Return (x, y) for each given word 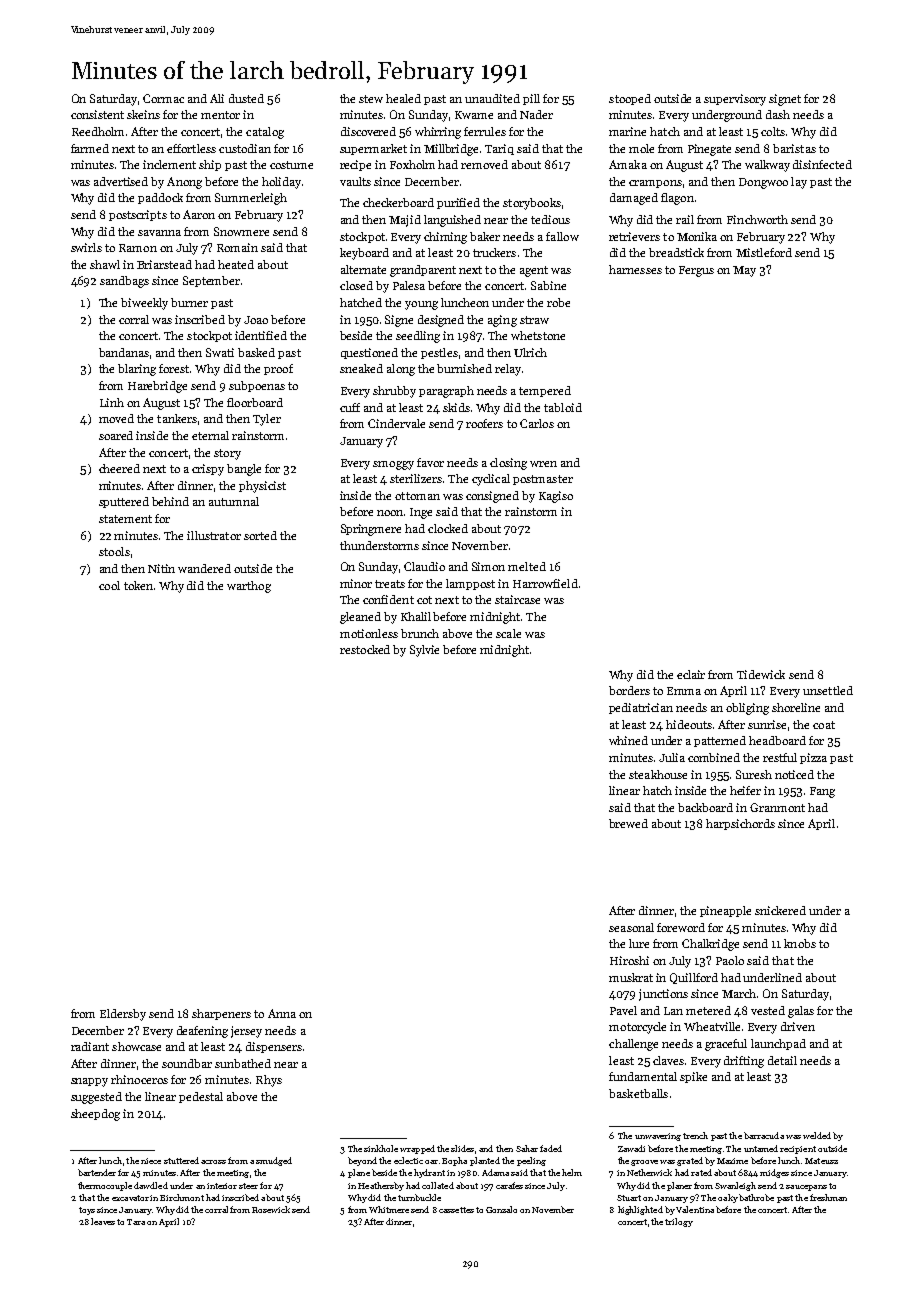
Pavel (623, 1010)
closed (356, 285)
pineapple (725, 911)
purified (458, 203)
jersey (246, 1032)
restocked (365, 649)
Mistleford (764, 252)
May (744, 271)
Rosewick (271, 1209)
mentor (220, 115)
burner (189, 302)
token (138, 585)
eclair (691, 674)
